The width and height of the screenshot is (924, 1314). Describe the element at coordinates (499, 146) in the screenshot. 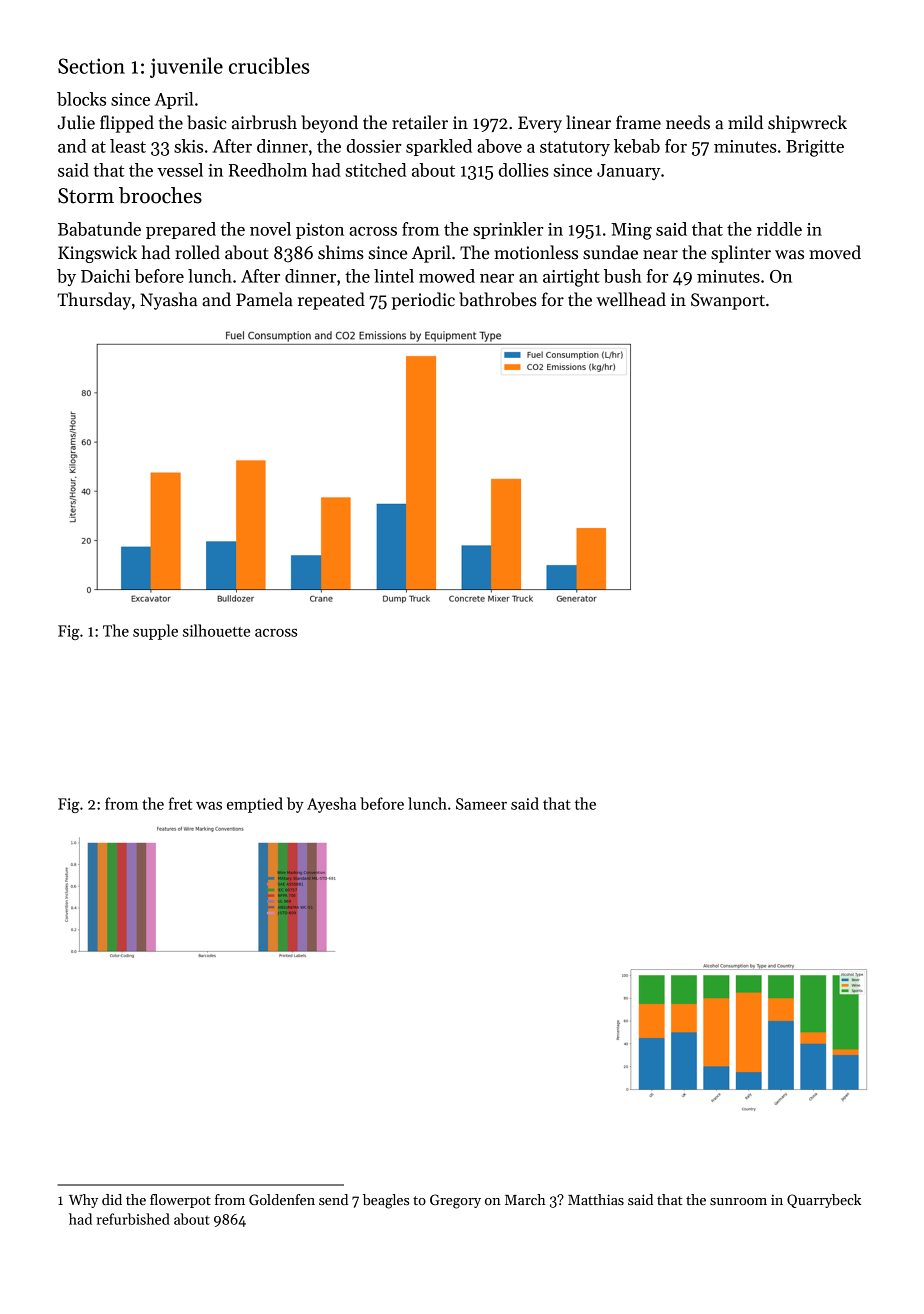

I see `above` at that location.
